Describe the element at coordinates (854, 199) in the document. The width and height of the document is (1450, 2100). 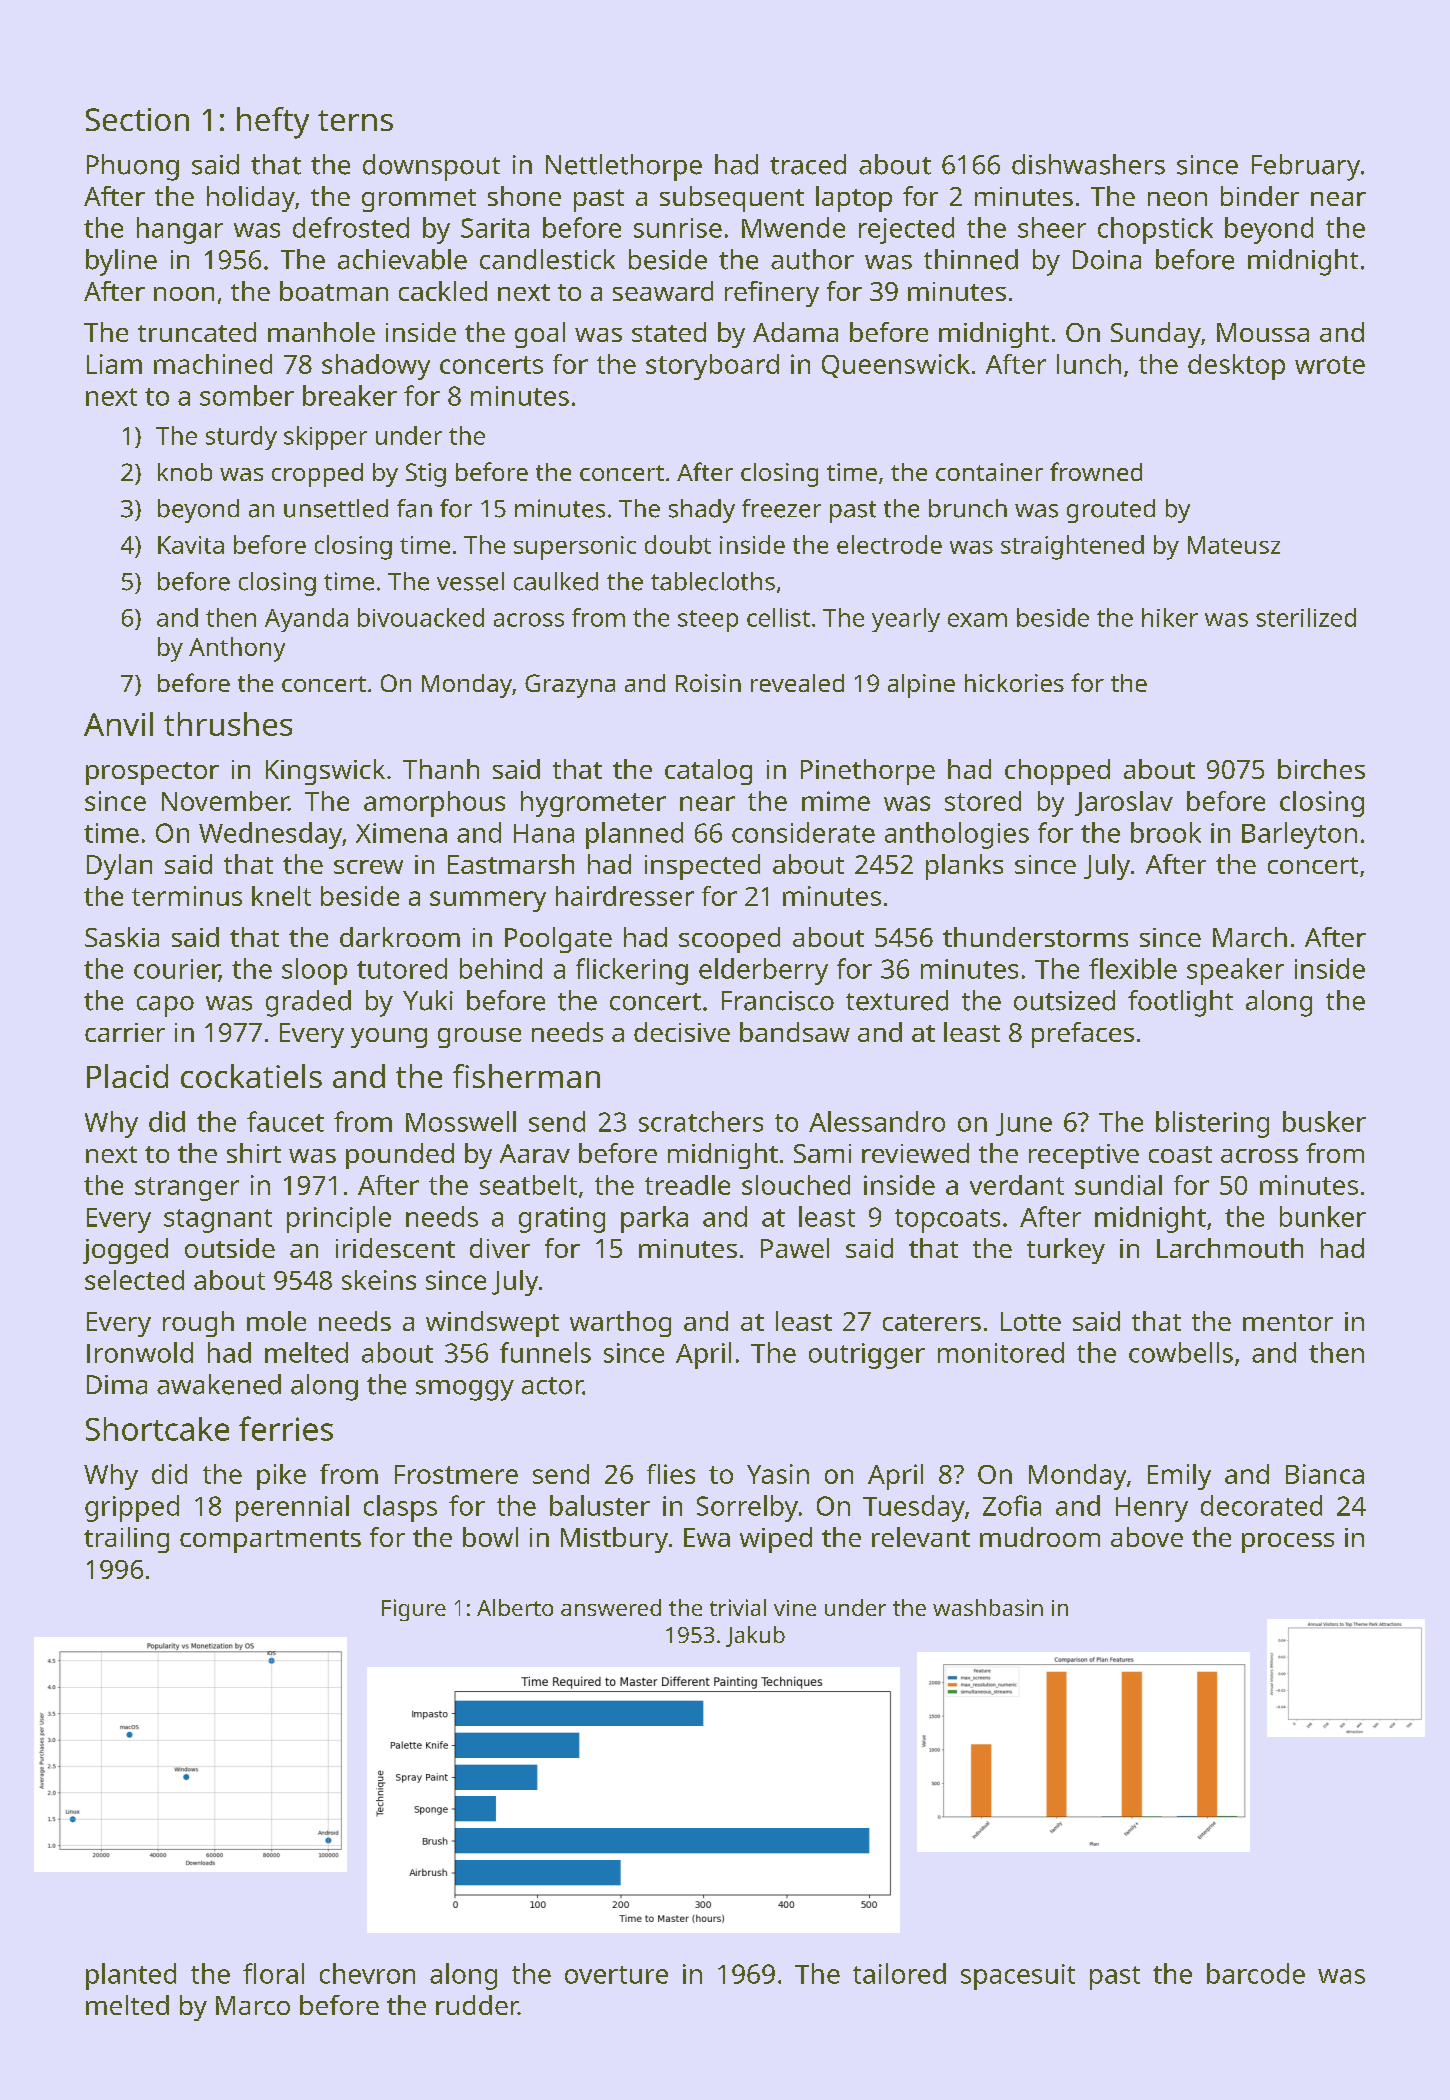
I see `laptop` at that location.
